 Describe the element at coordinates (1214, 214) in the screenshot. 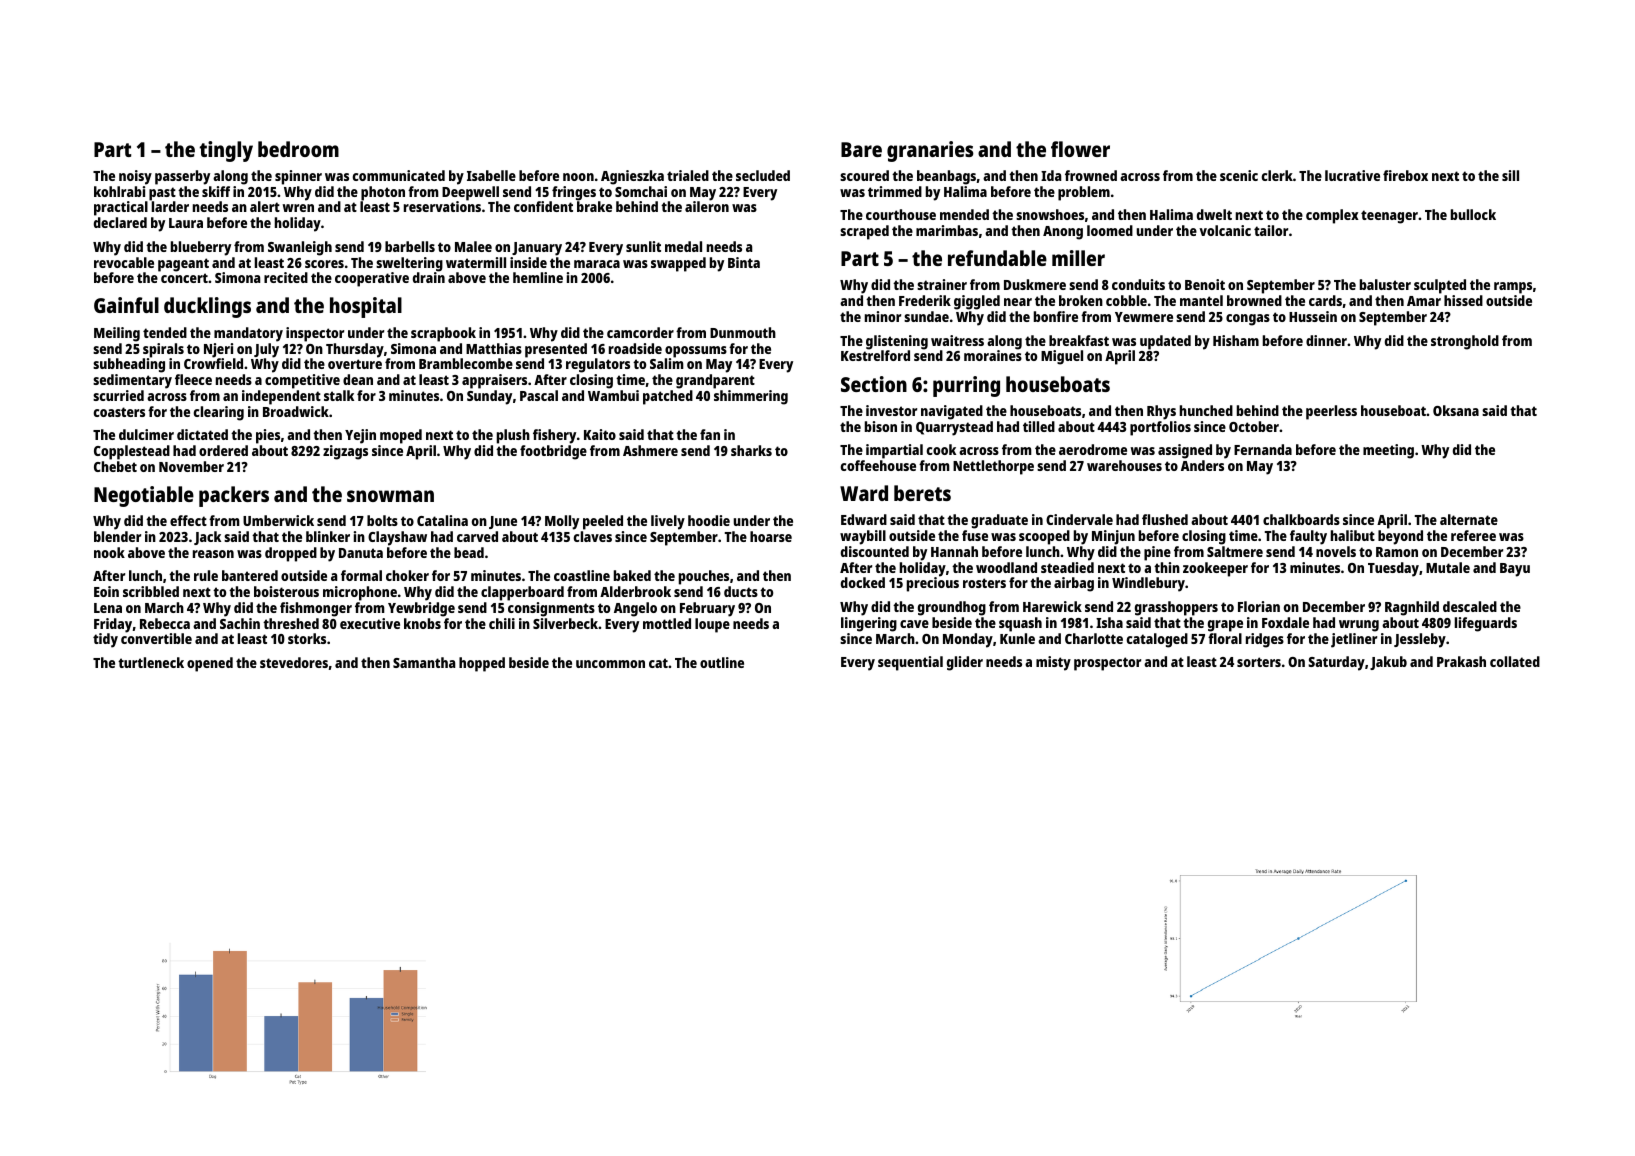

I see `dwelt` at that location.
